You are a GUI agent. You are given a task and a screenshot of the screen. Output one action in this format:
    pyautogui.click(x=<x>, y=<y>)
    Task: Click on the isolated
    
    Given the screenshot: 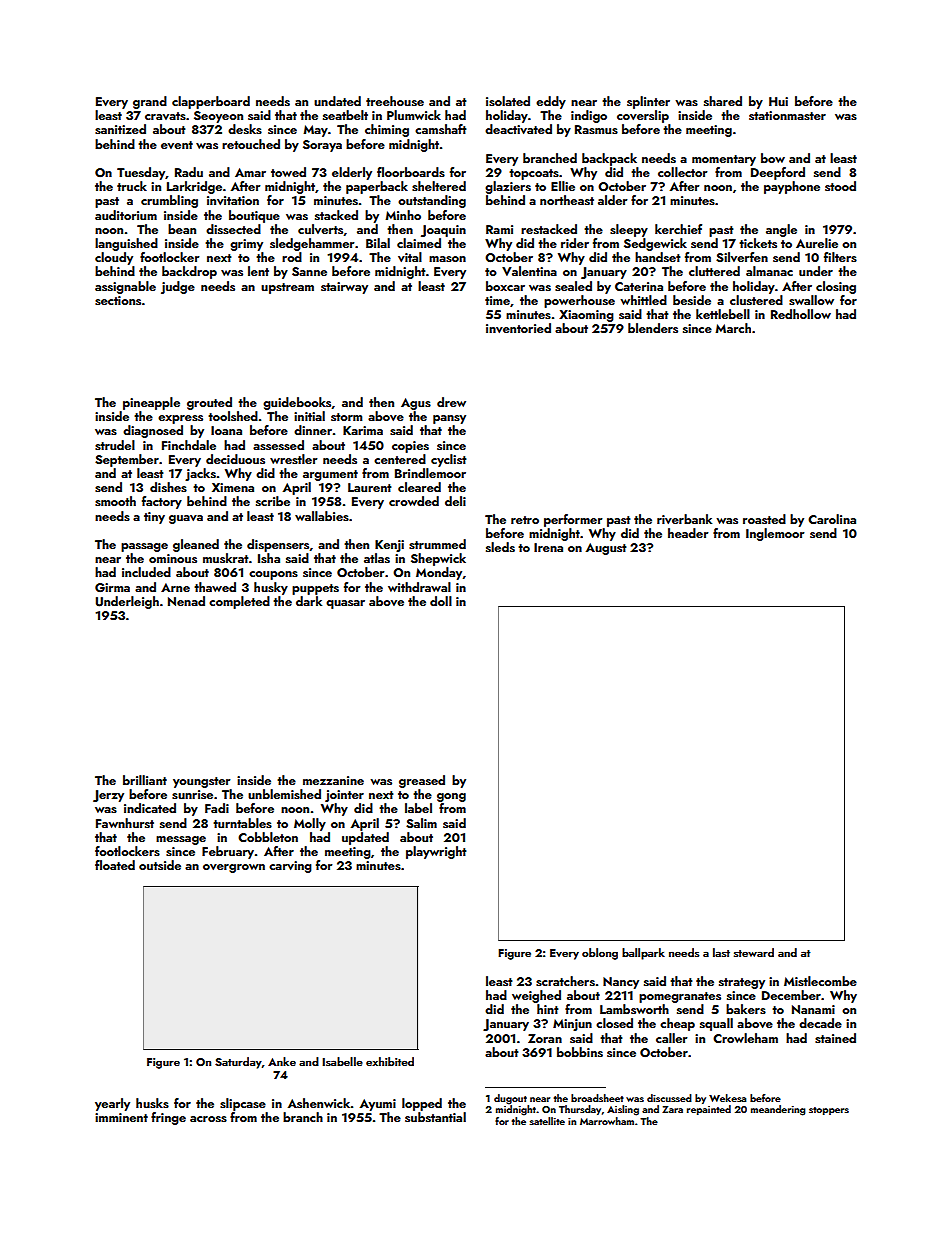 What is the action you would take?
    pyautogui.click(x=508, y=101)
